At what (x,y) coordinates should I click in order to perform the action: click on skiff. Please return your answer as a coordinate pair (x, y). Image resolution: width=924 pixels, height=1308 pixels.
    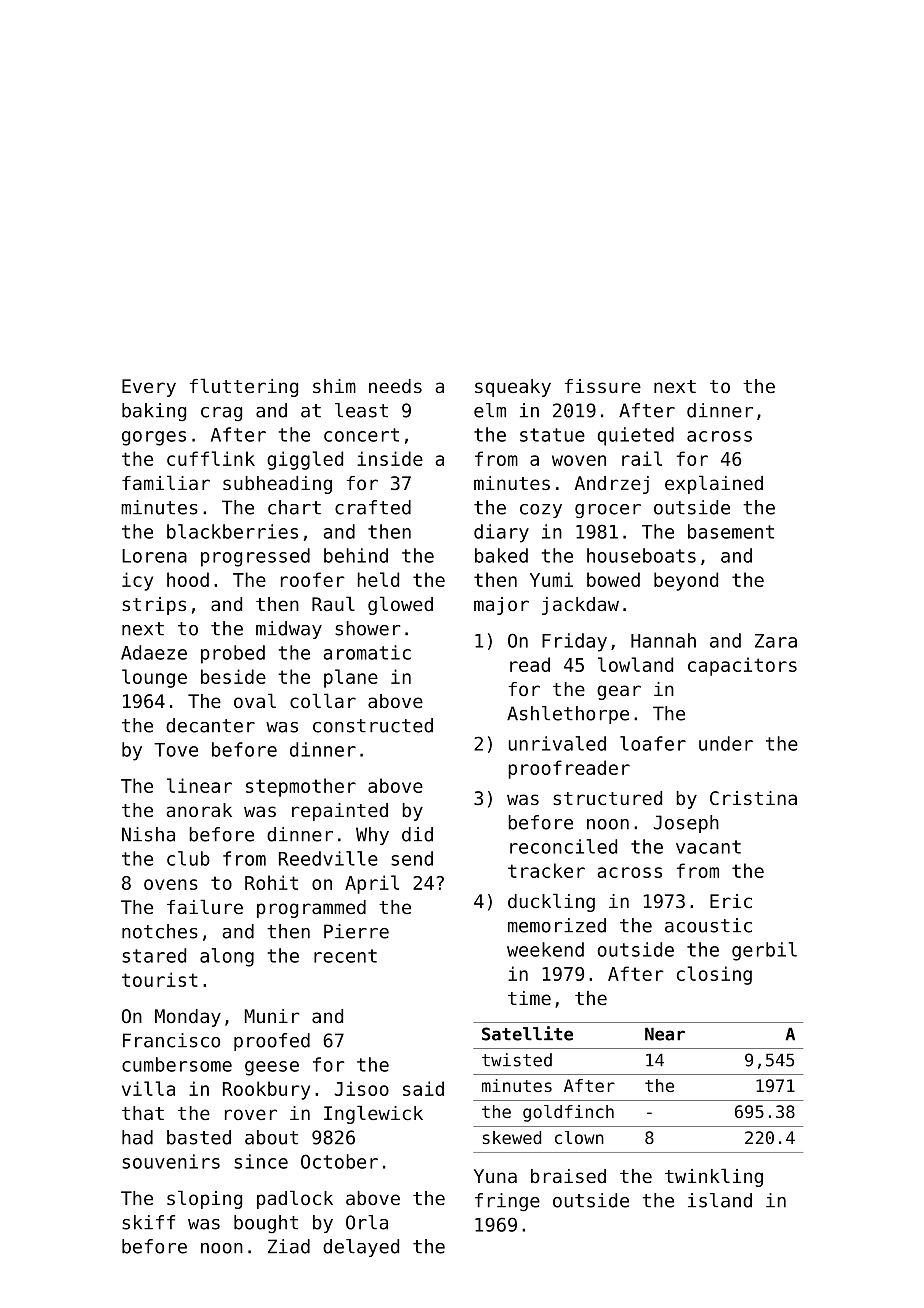
    Looking at the image, I should click on (148, 1222).
